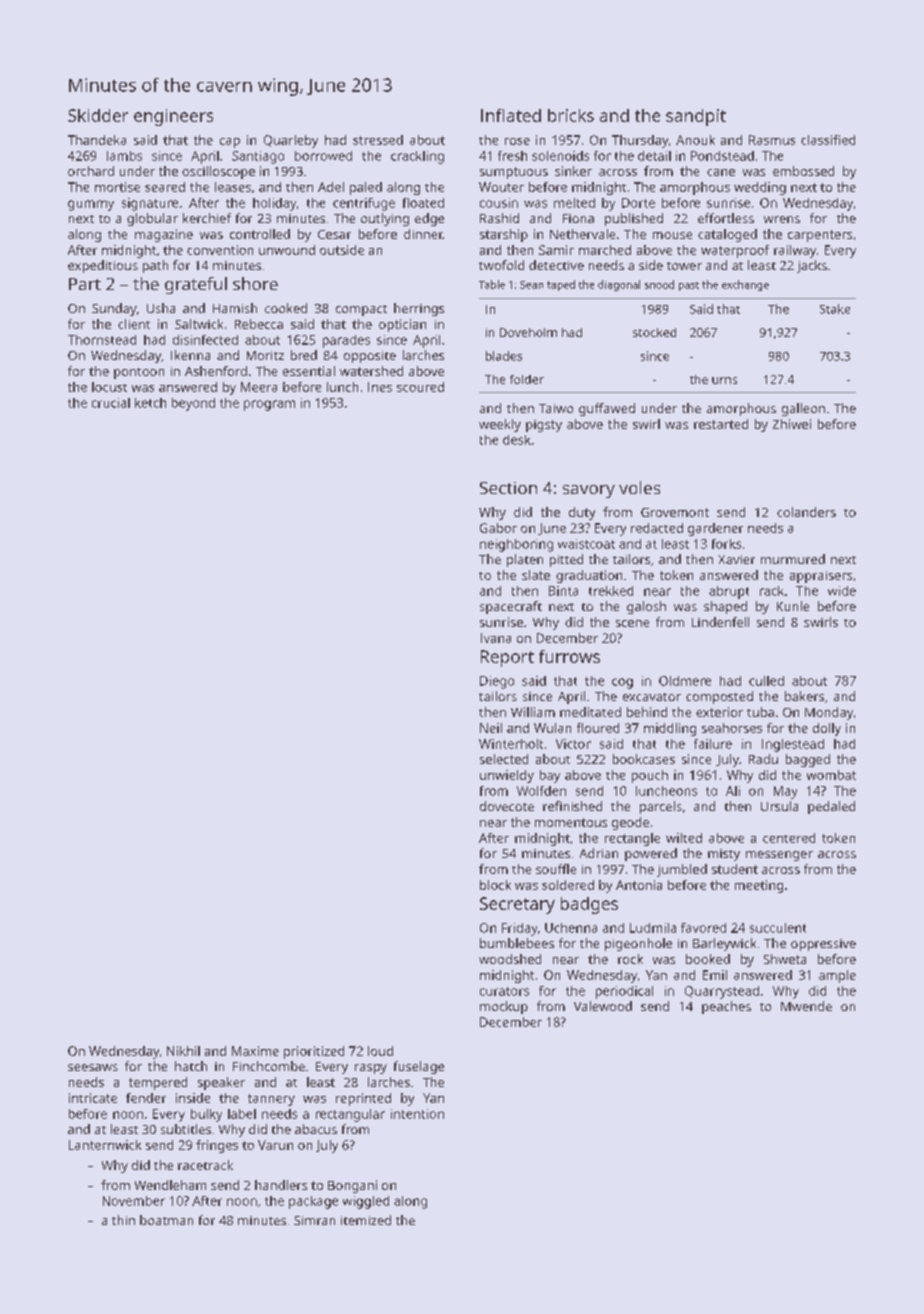  I want to click on magazine, so click(164, 235).
